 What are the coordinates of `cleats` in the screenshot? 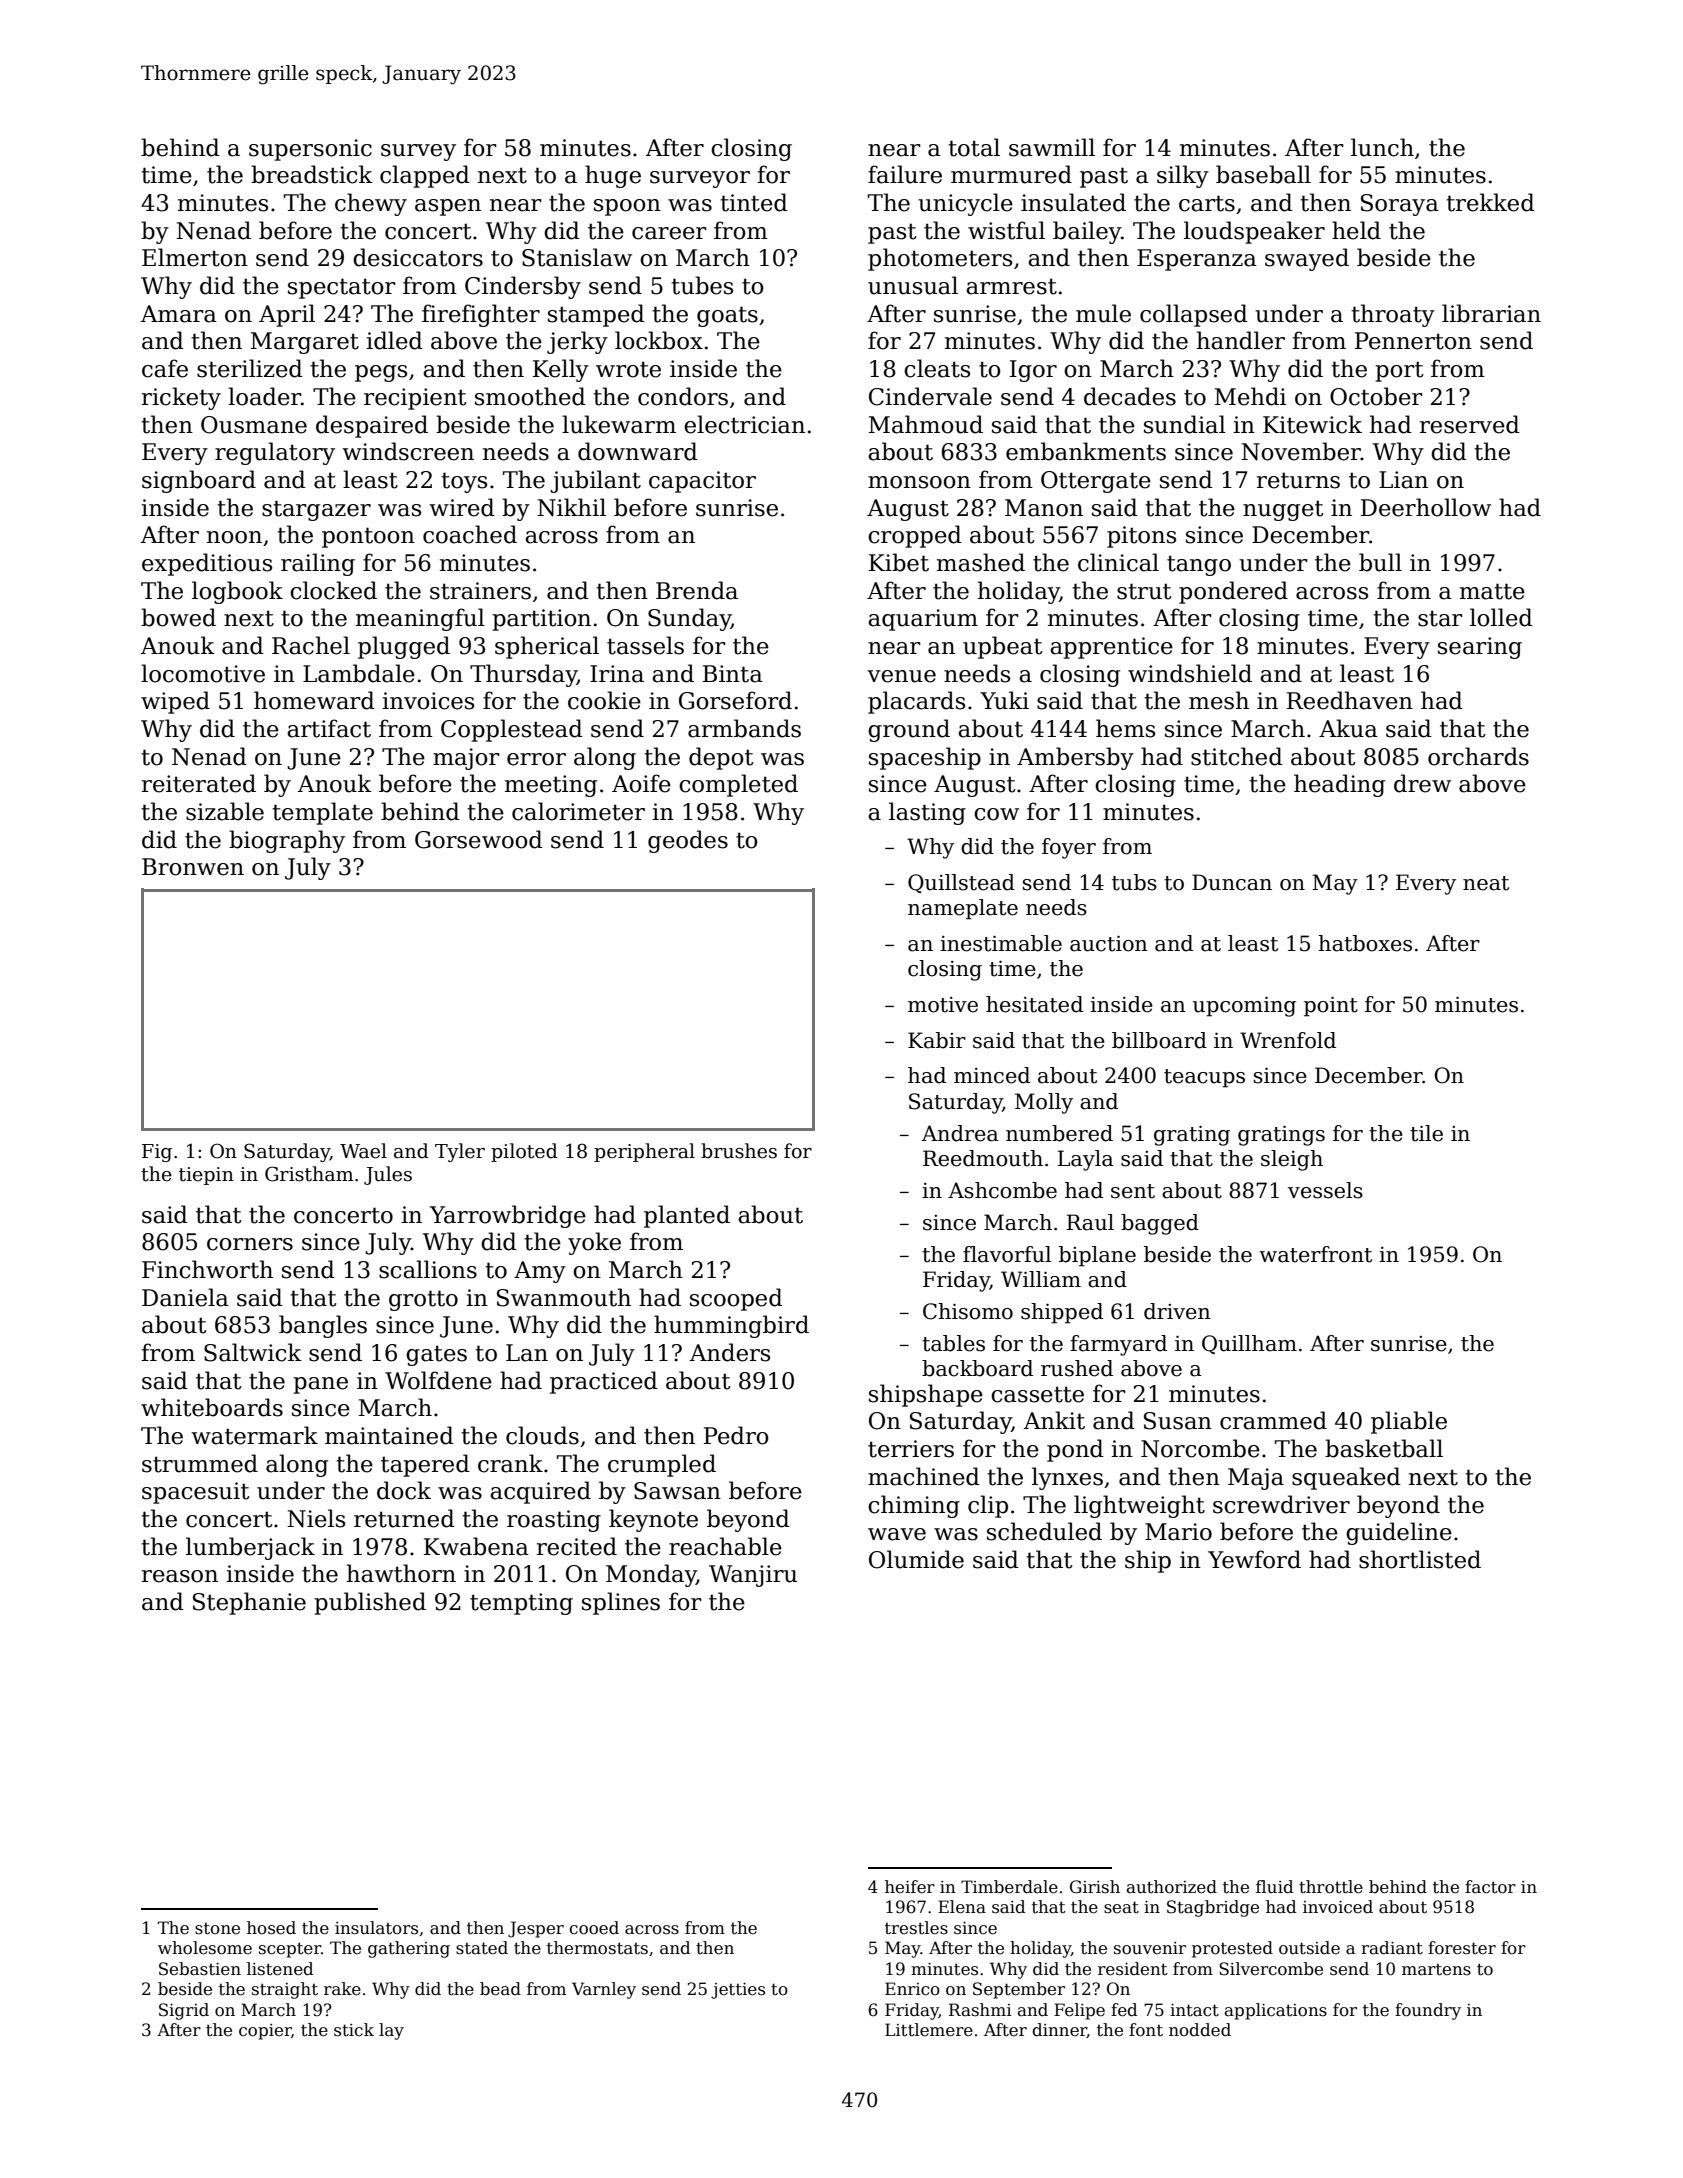 It's located at (937, 368).
